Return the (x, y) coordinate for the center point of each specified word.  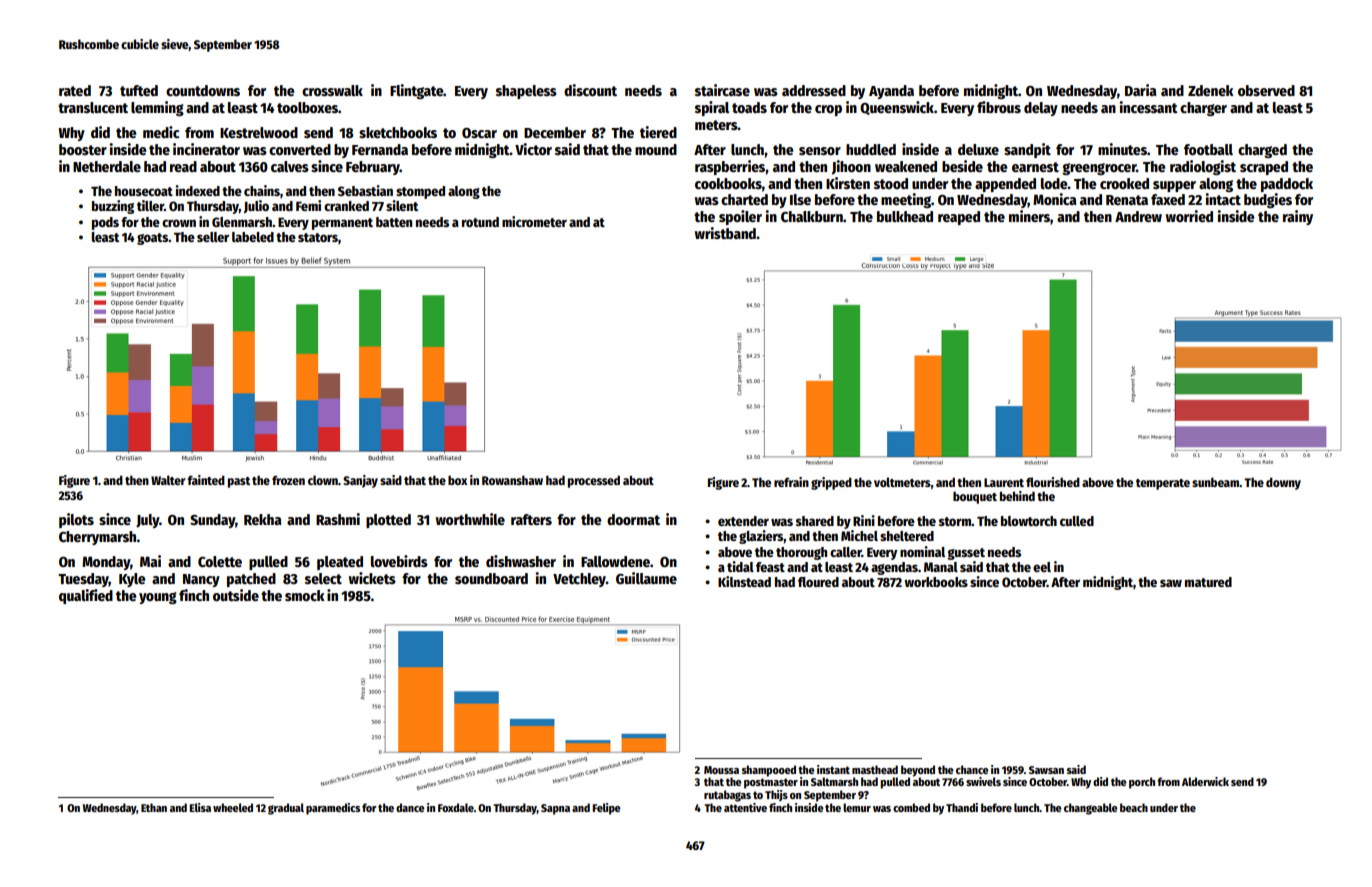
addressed (814, 90)
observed (1266, 90)
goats (152, 239)
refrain (791, 482)
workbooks (936, 582)
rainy (1298, 217)
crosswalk (332, 90)
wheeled (233, 807)
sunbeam (1215, 482)
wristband (725, 233)
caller (846, 552)
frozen (288, 480)
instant (833, 769)
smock (305, 595)
